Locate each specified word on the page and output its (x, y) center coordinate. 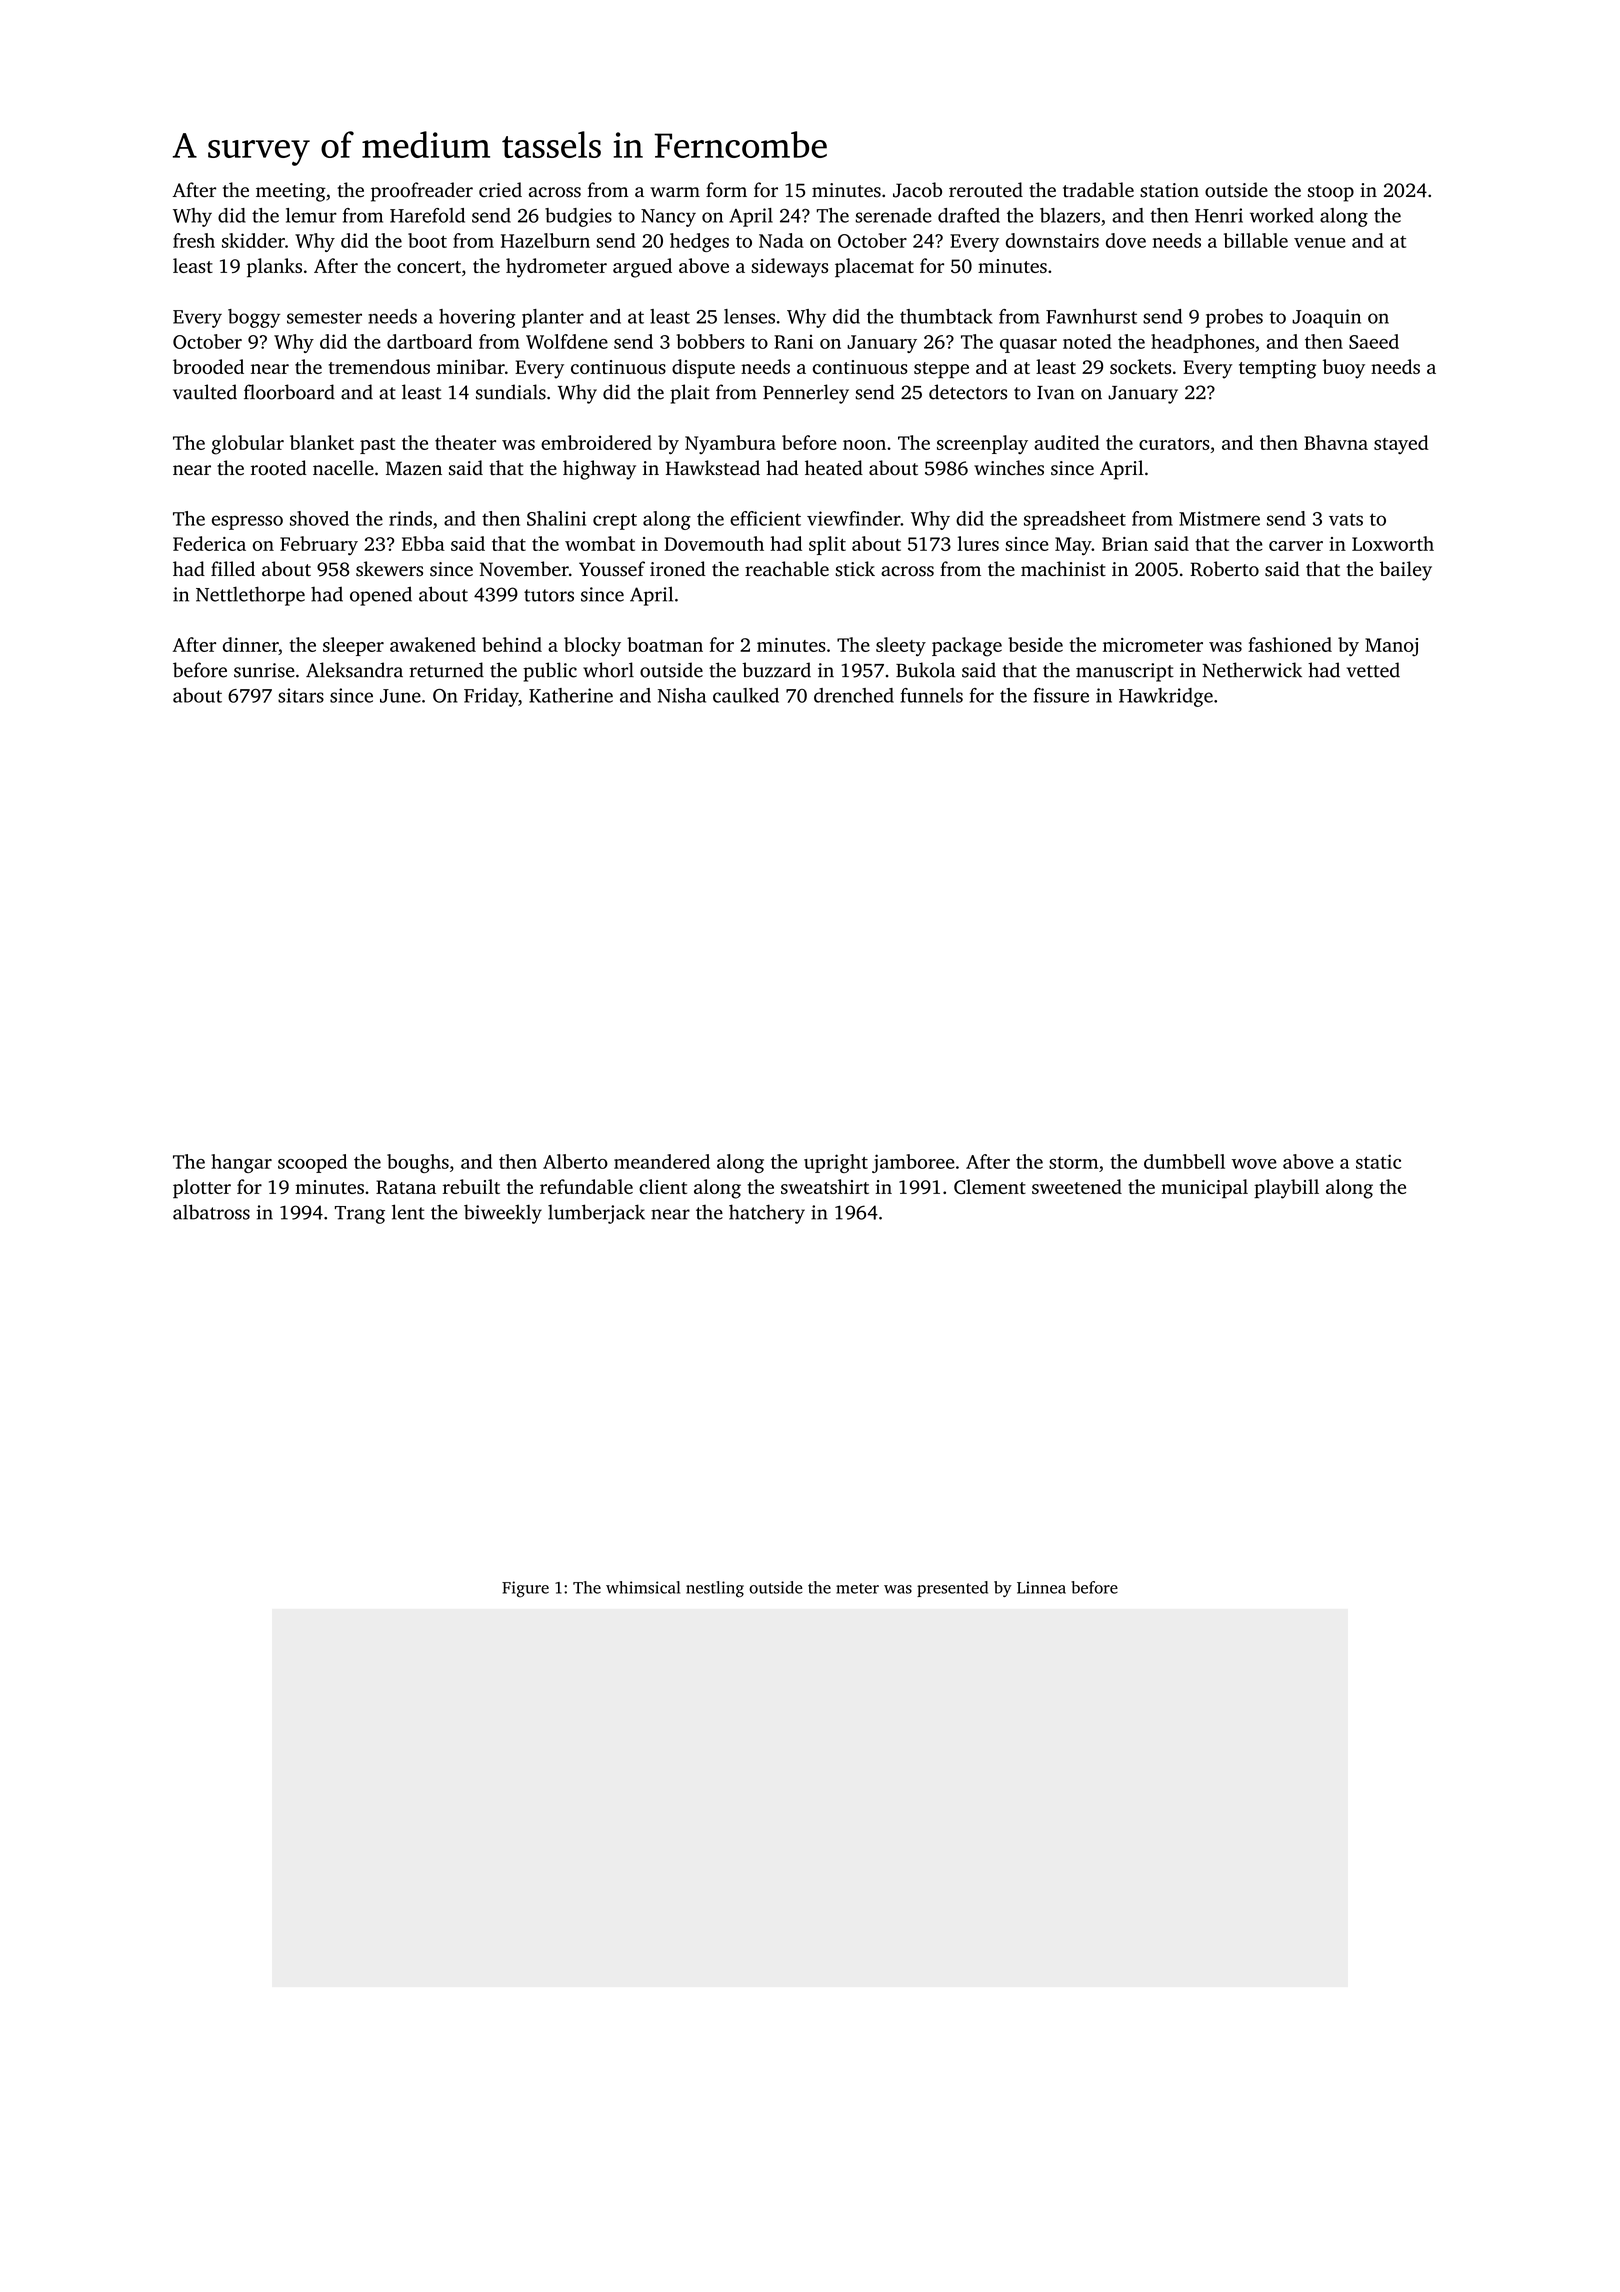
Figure (525, 1589)
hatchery (767, 1214)
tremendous (379, 366)
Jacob (917, 190)
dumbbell (1184, 1161)
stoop (1331, 193)
